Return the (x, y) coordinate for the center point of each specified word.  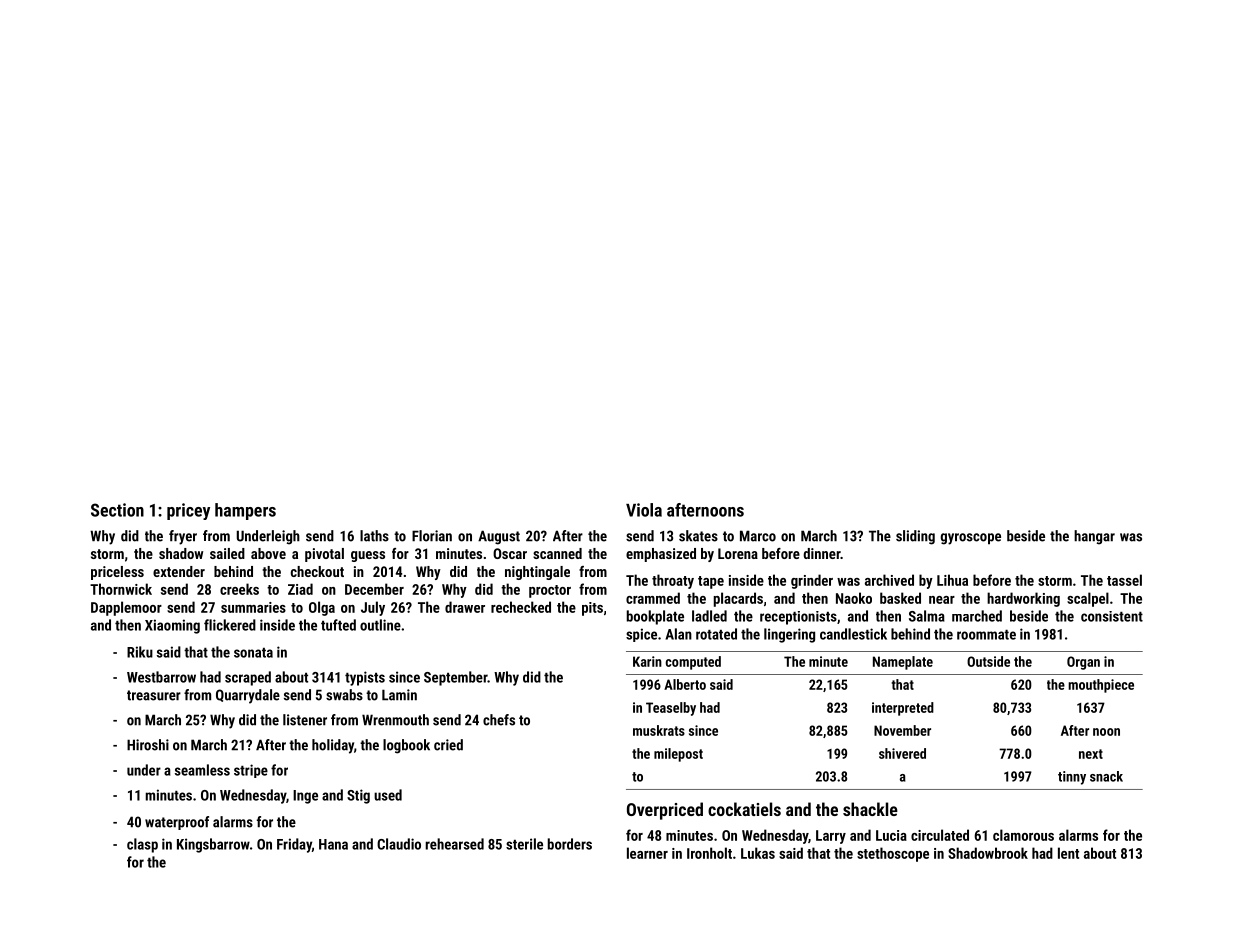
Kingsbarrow (213, 845)
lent (1068, 853)
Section (117, 510)
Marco (758, 536)
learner (647, 853)
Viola (644, 510)
